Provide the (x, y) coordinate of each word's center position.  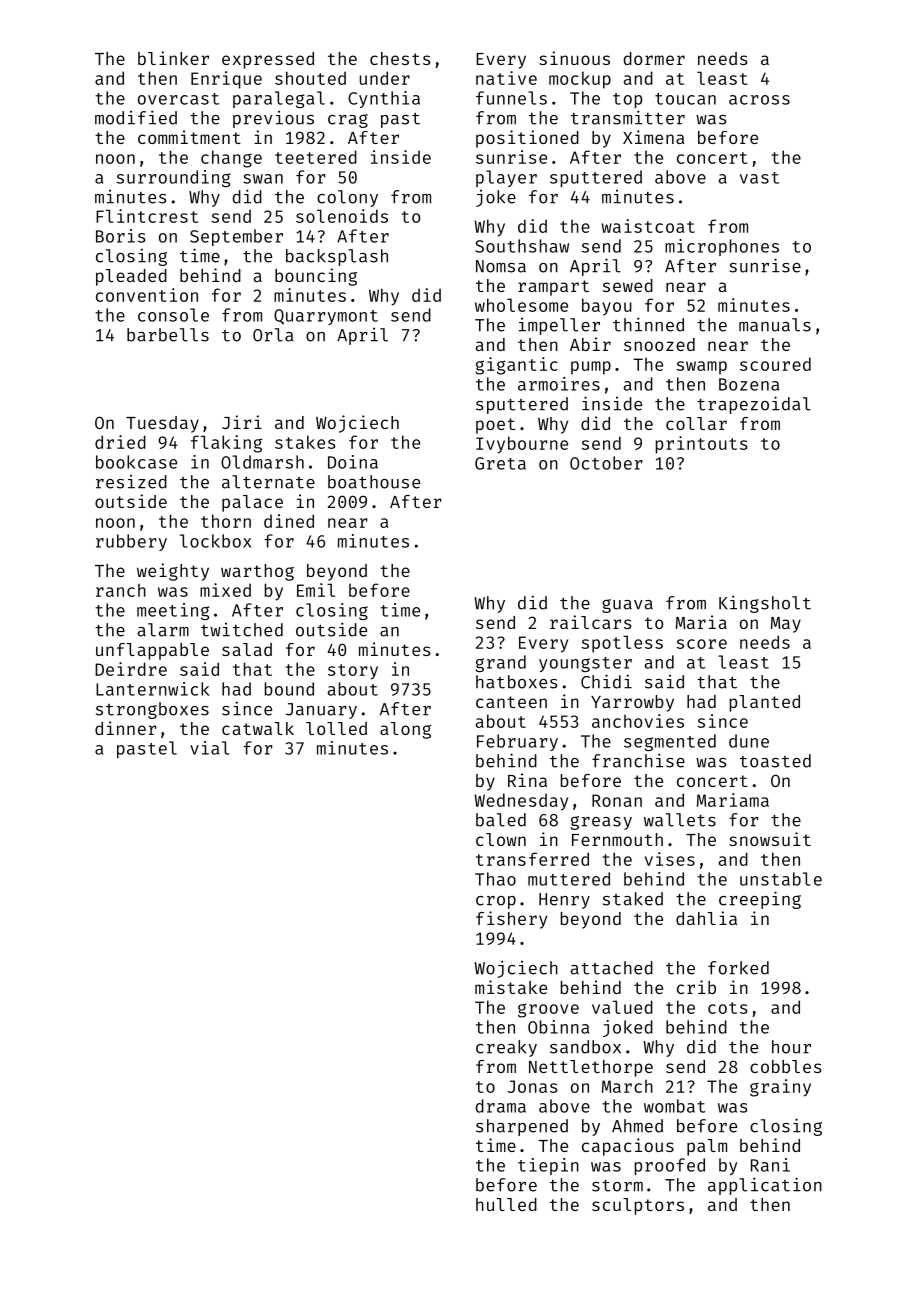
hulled (506, 1204)
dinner (126, 728)
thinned (648, 324)
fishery (511, 920)
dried (120, 442)
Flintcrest (147, 216)
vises (670, 859)
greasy (601, 823)
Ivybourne (522, 445)
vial (210, 748)
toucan (685, 99)
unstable (781, 879)
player (506, 178)
